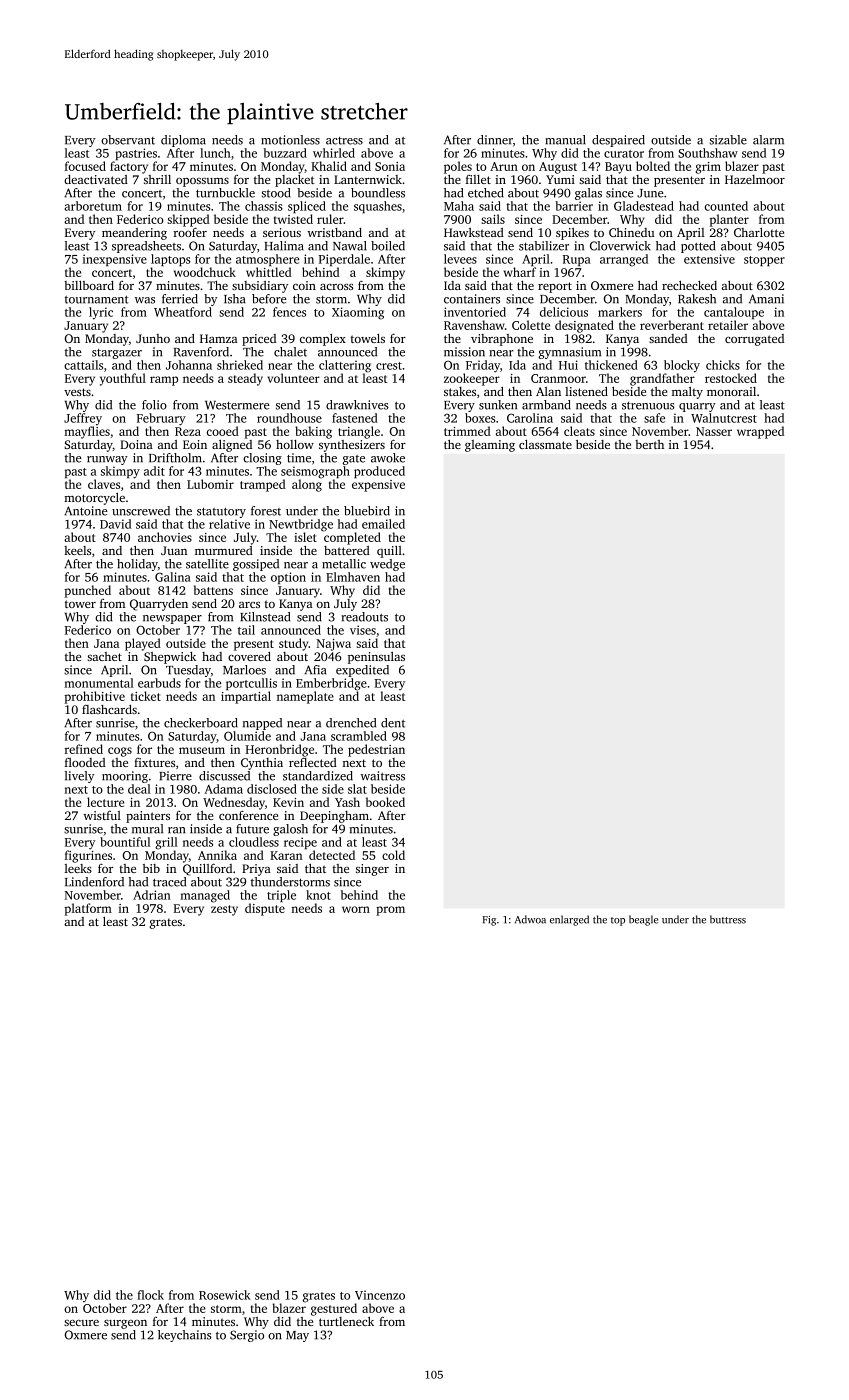 The width and height of the screenshot is (849, 1400). What do you see at coordinates (474, 325) in the screenshot?
I see `Ravenshaw` at bounding box center [474, 325].
